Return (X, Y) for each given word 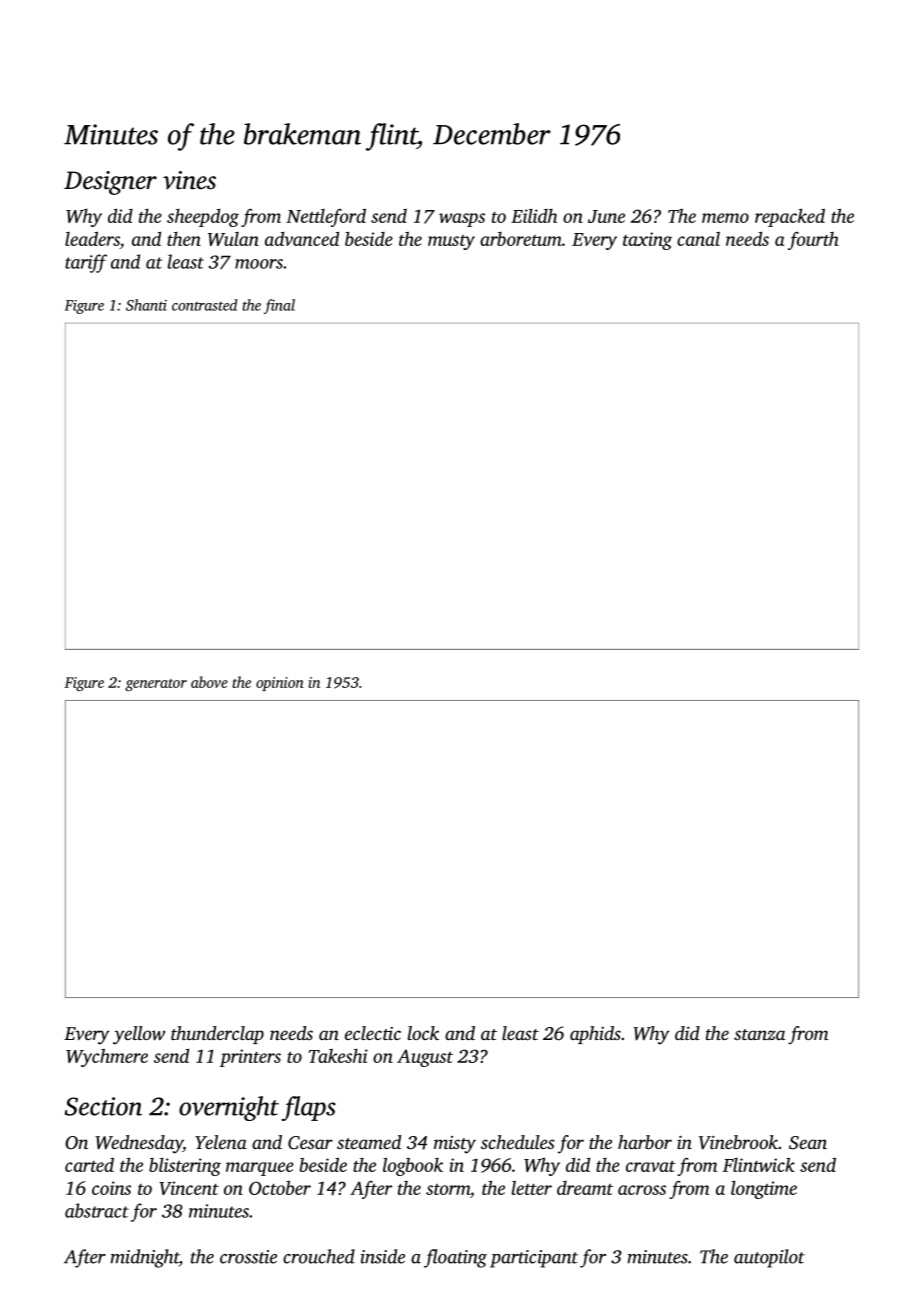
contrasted (205, 305)
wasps (462, 220)
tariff (86, 263)
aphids (595, 1035)
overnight (229, 1108)
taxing (647, 241)
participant (534, 1259)
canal (698, 239)
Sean (808, 1143)
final (279, 306)
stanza (759, 1034)
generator (156, 685)
